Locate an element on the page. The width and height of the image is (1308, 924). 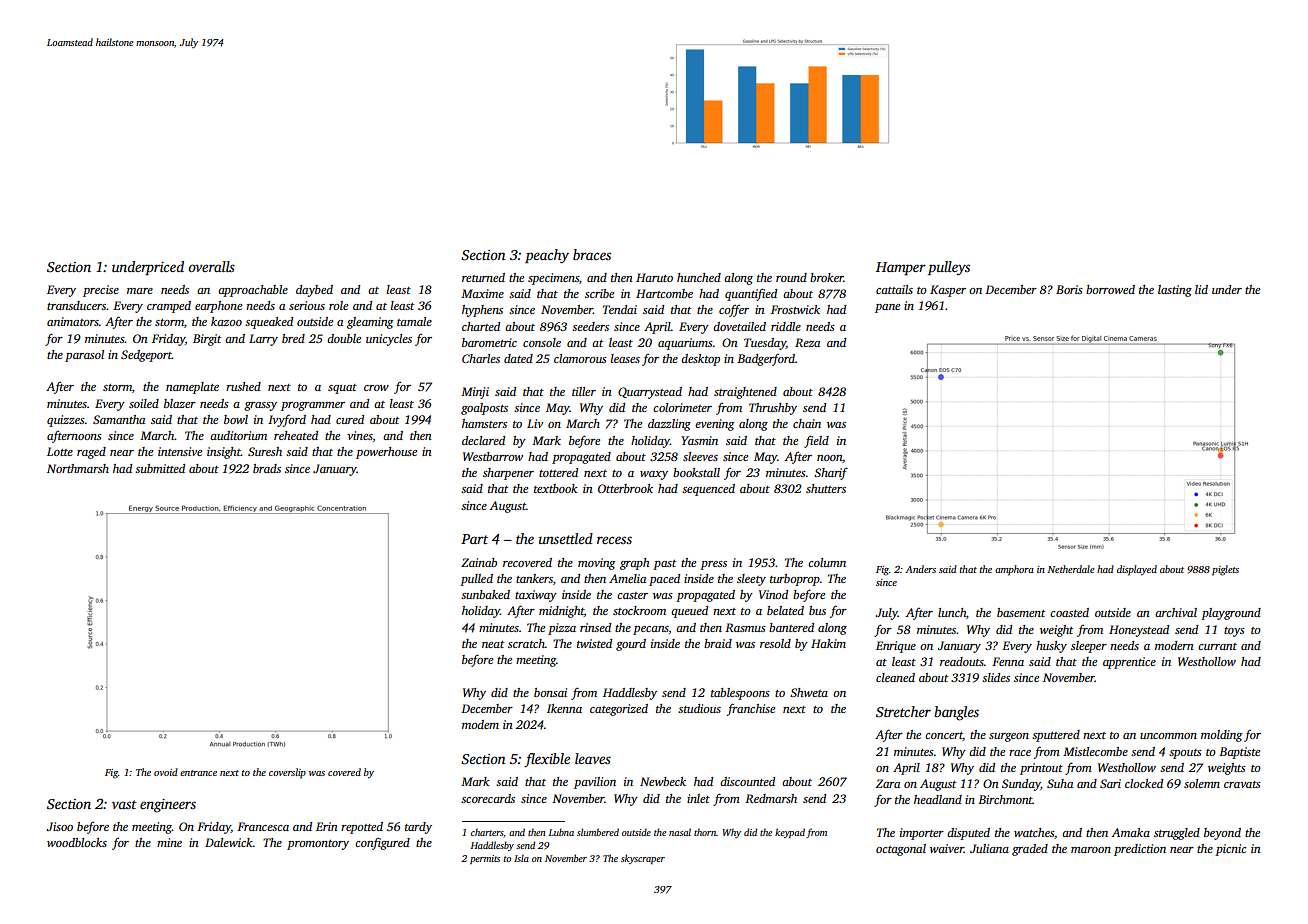
cleaned is located at coordinates (895, 677).
